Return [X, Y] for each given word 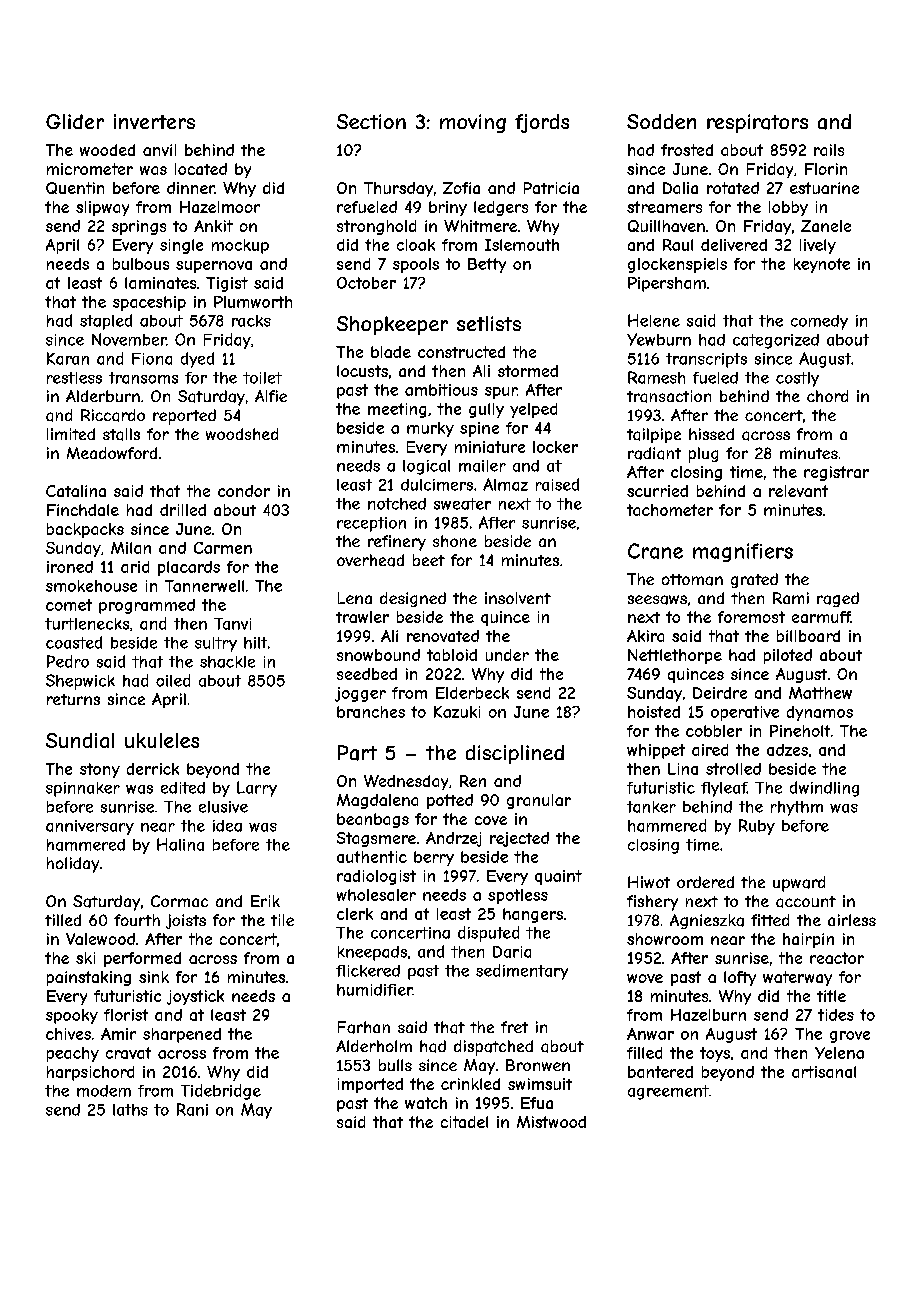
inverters [154, 121]
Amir [118, 1034]
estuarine [824, 188]
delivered [734, 245]
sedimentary [522, 972]
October [366, 283]
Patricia [551, 188]
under [507, 655]
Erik [265, 901]
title [831, 996]
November [129, 339]
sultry [216, 644]
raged [838, 599]
